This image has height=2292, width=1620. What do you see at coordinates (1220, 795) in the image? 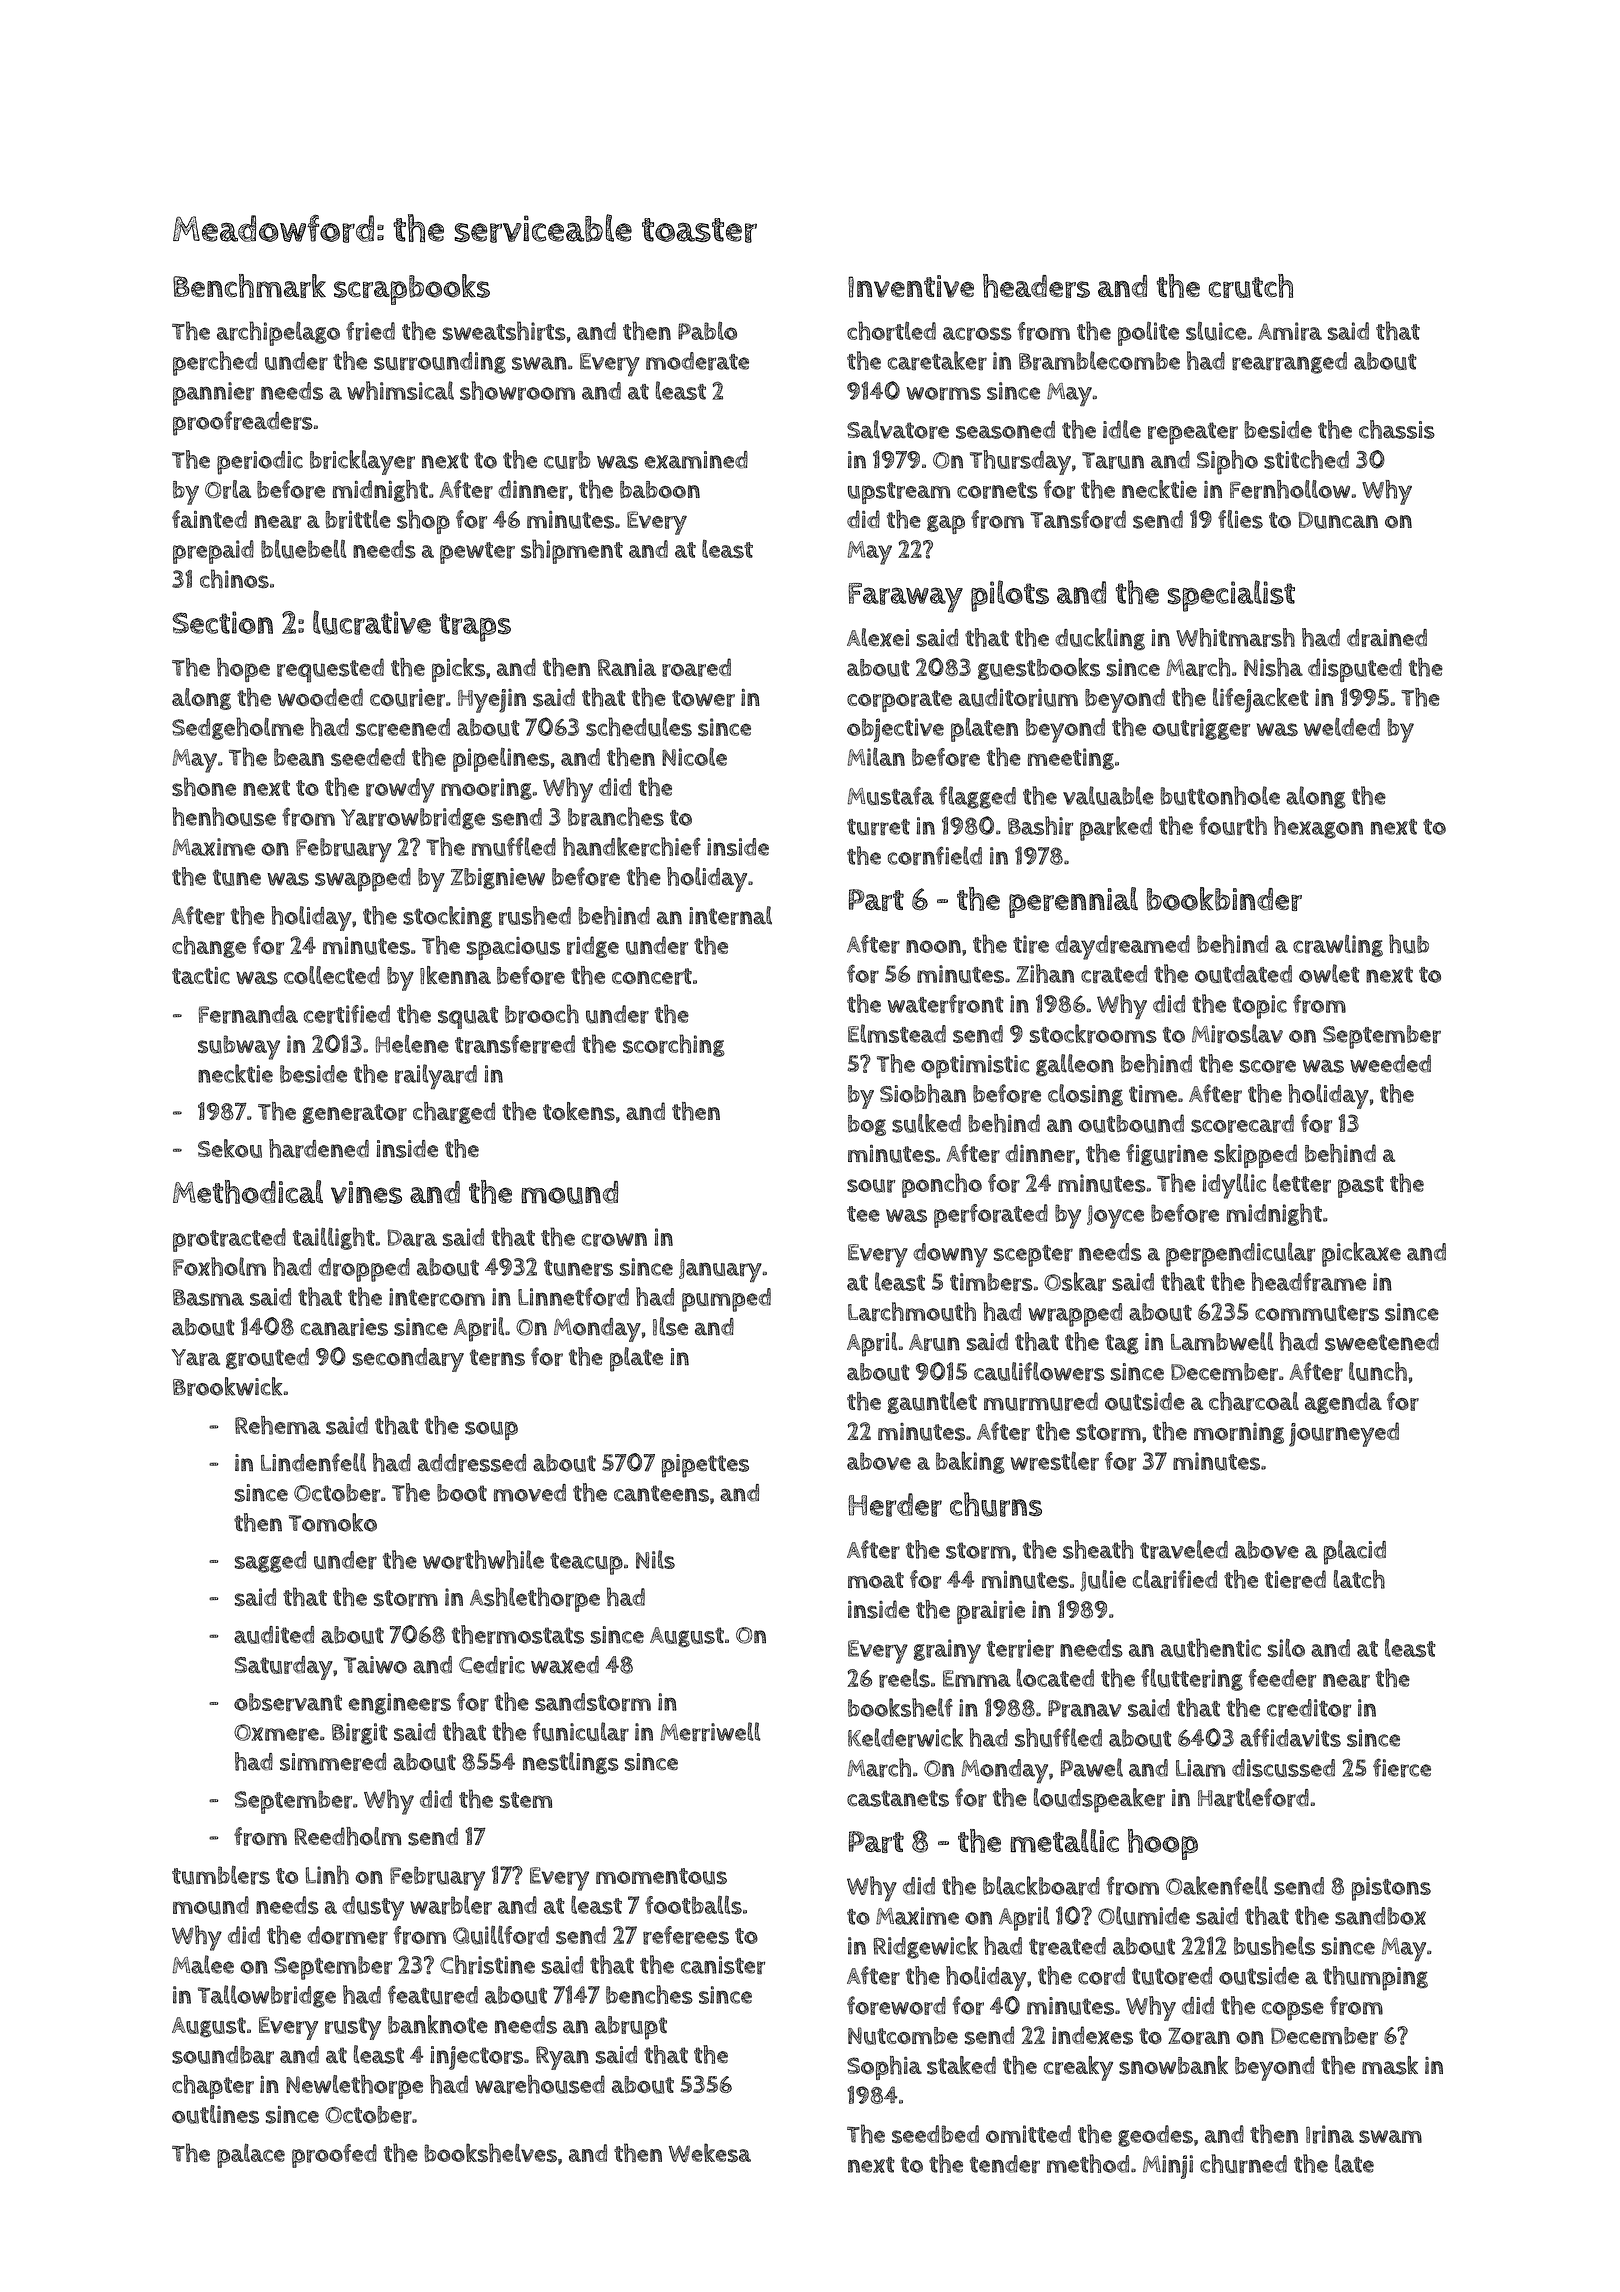
I see `buttonhole` at bounding box center [1220, 795].
